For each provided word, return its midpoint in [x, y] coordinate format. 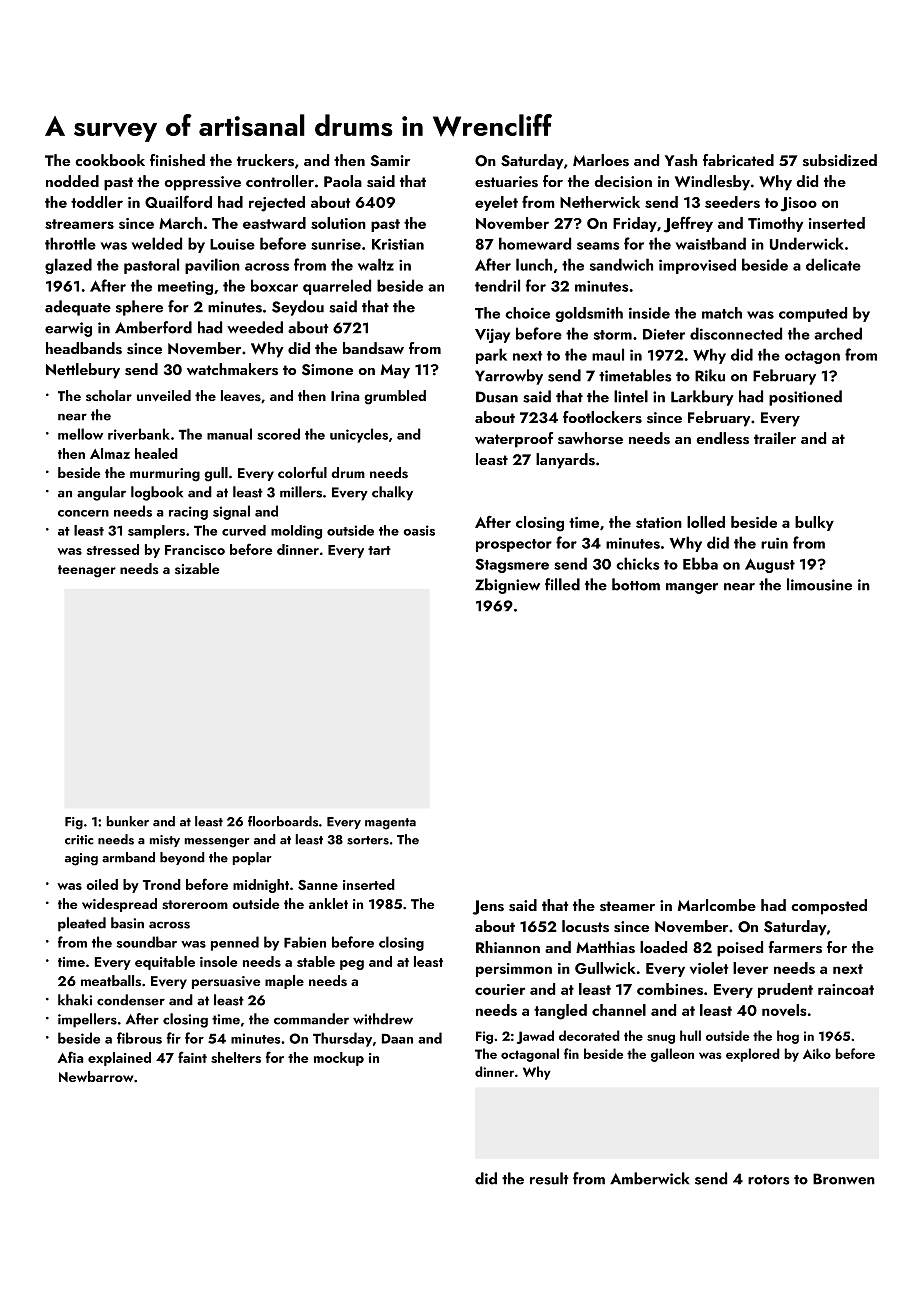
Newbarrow [96, 1076]
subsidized [840, 160]
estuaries [506, 182]
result [549, 1178]
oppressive [202, 183]
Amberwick [650, 1178]
